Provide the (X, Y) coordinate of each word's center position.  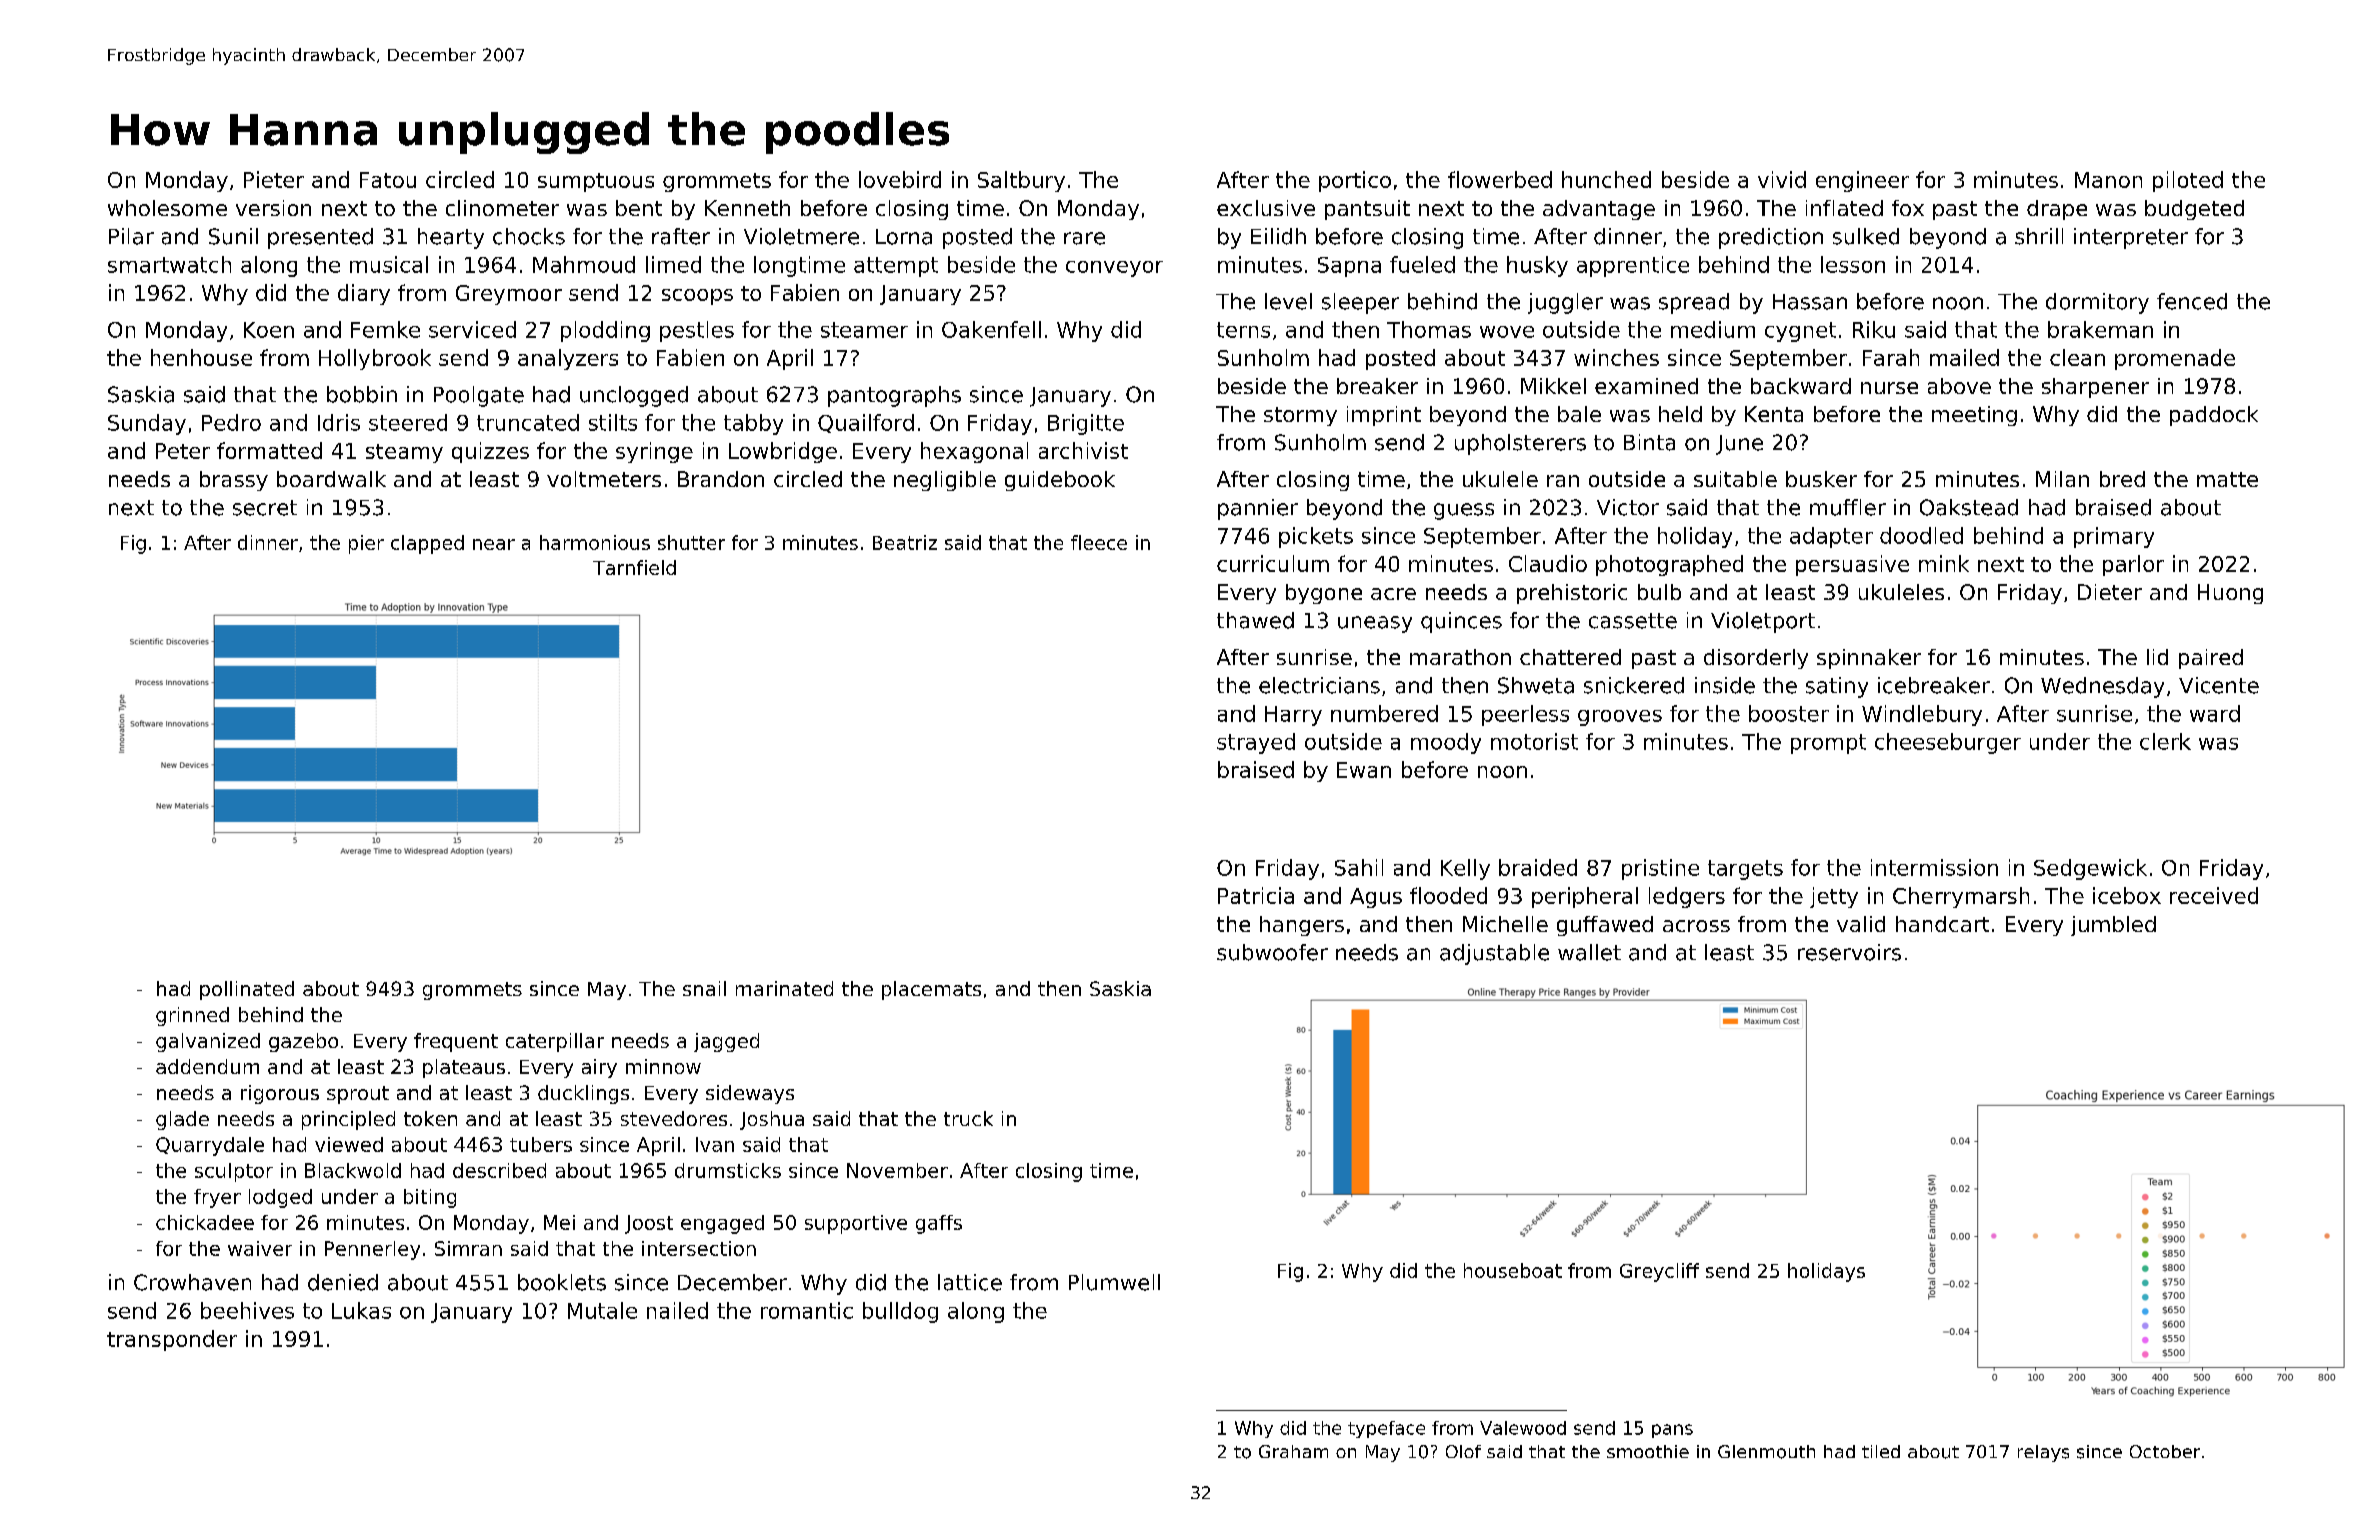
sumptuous (596, 182)
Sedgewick (2090, 869)
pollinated (247, 990)
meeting (1974, 416)
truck (968, 1118)
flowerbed (1500, 179)
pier (366, 544)
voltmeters (604, 479)
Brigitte (1086, 424)
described (499, 1170)
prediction (1771, 238)
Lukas (361, 1310)
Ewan (1364, 770)
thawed (1255, 620)
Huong (2230, 594)
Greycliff (1659, 1272)
